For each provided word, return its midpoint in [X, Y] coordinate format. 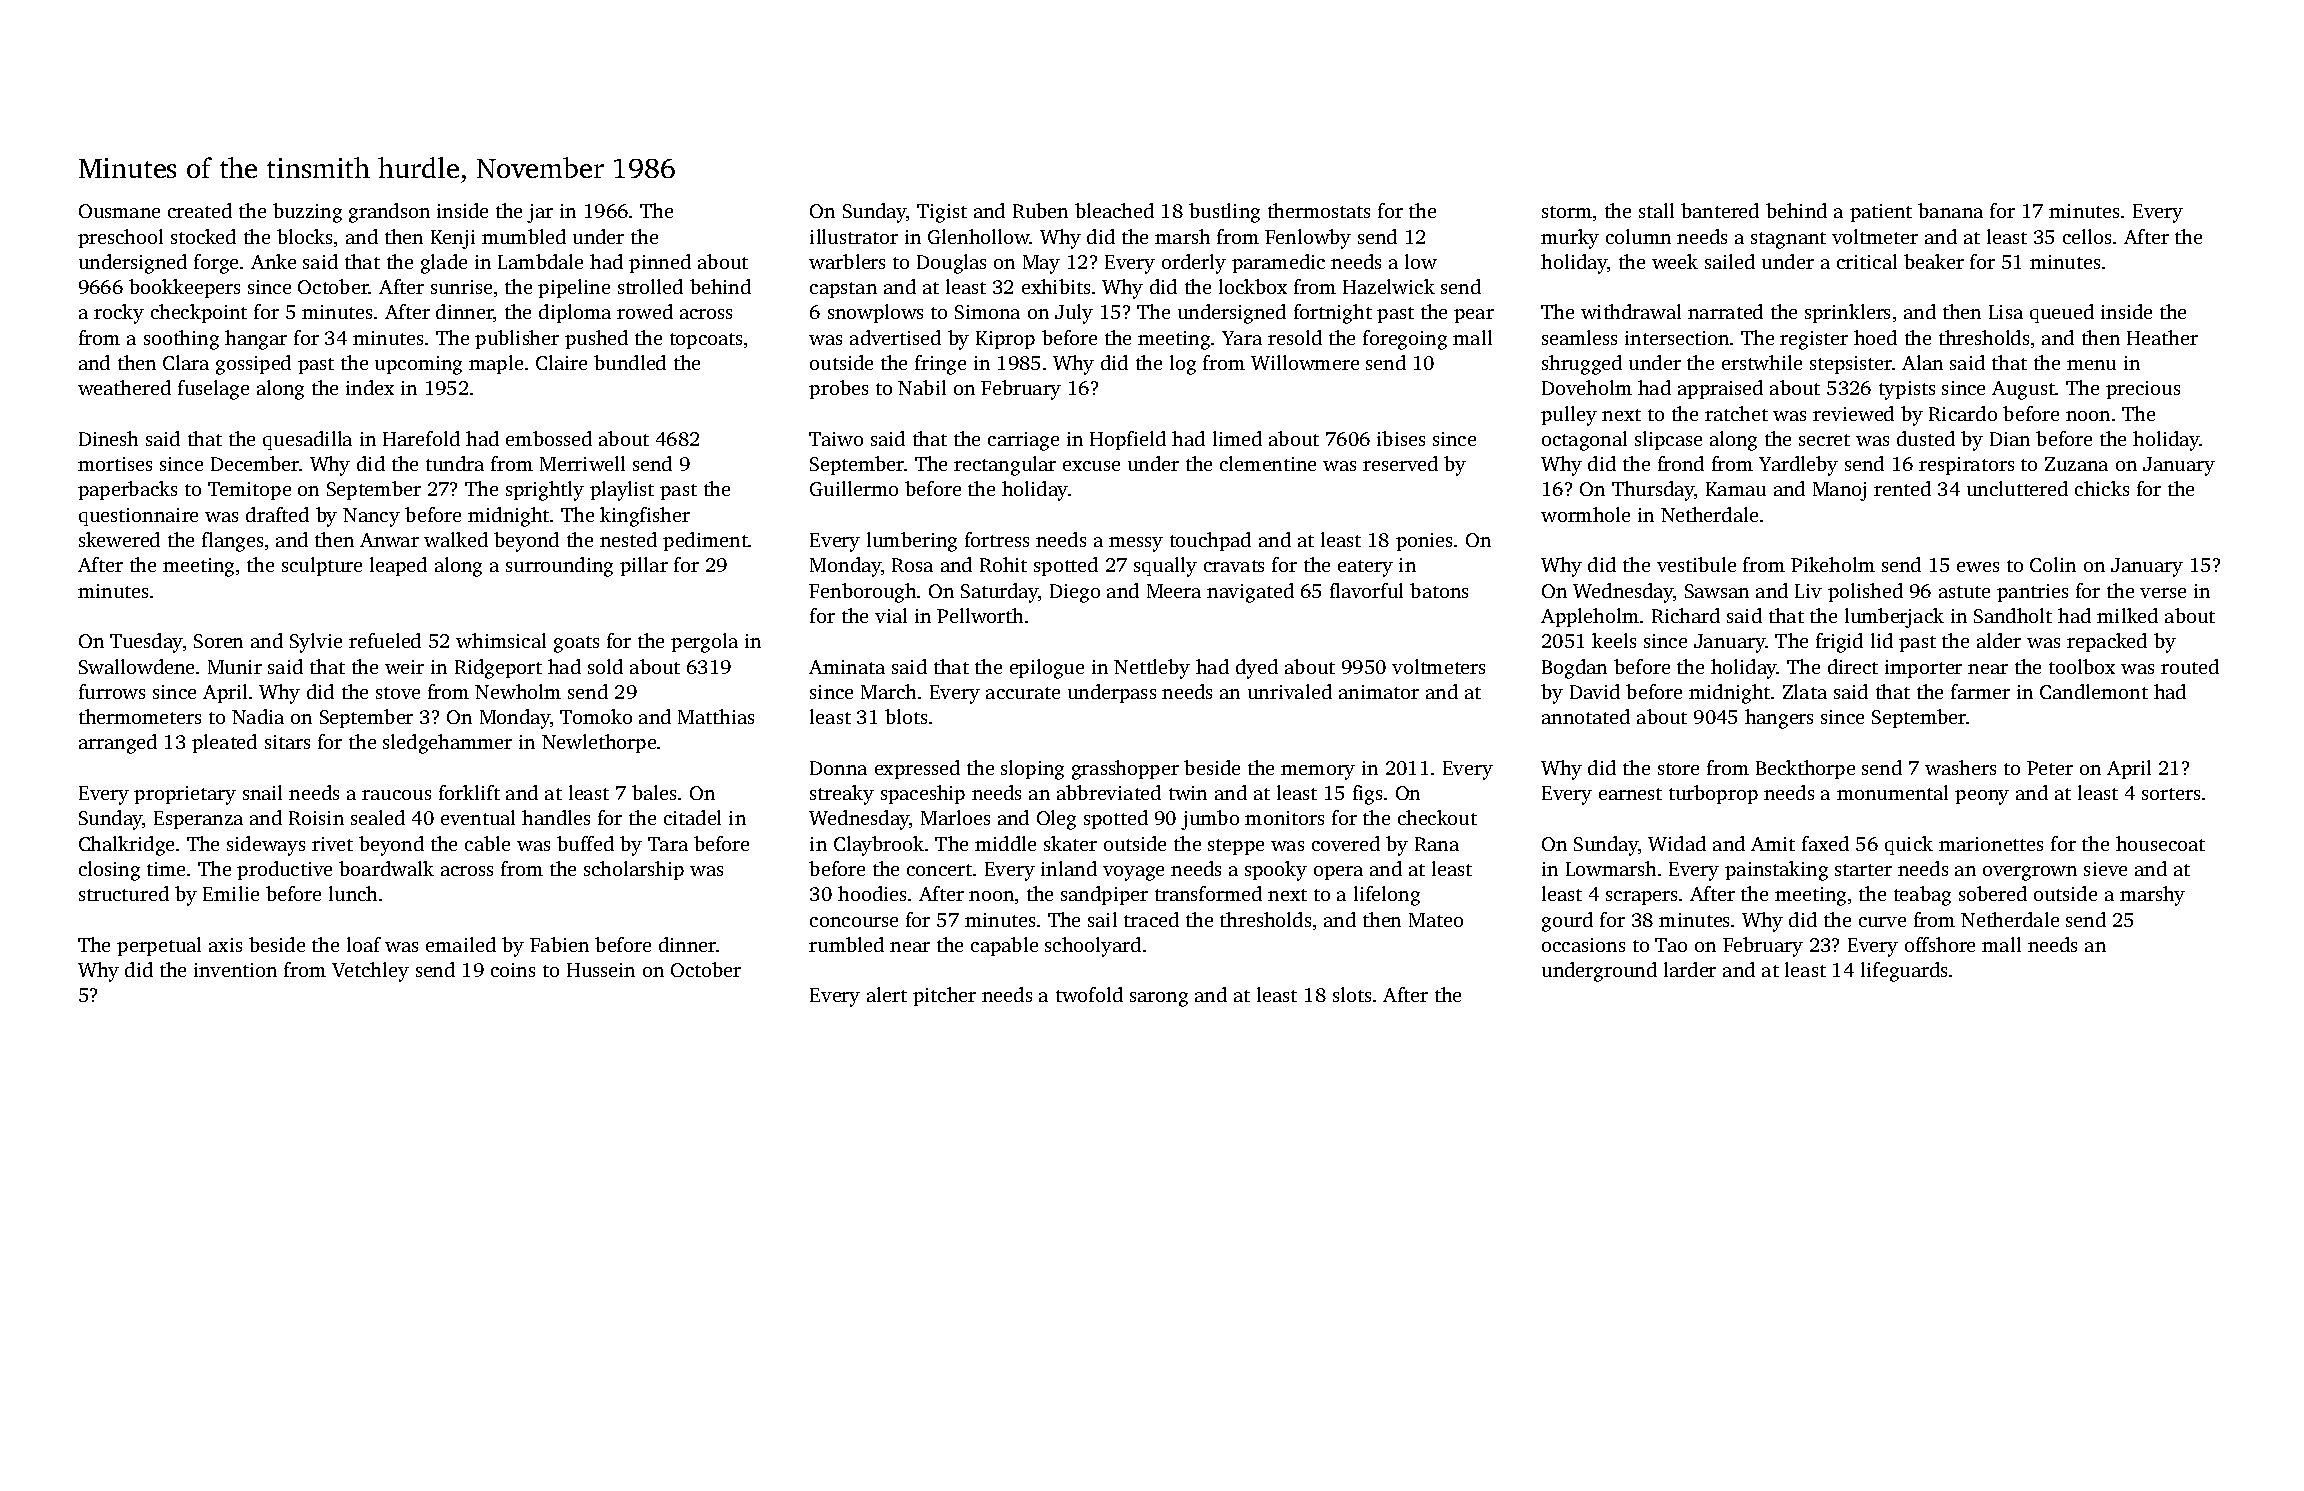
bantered [1720, 210]
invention [235, 970]
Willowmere [1305, 362]
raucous [396, 795]
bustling [1224, 213]
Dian [2010, 439]
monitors [1284, 818]
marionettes [1991, 844]
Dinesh [108, 438]
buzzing [307, 213]
